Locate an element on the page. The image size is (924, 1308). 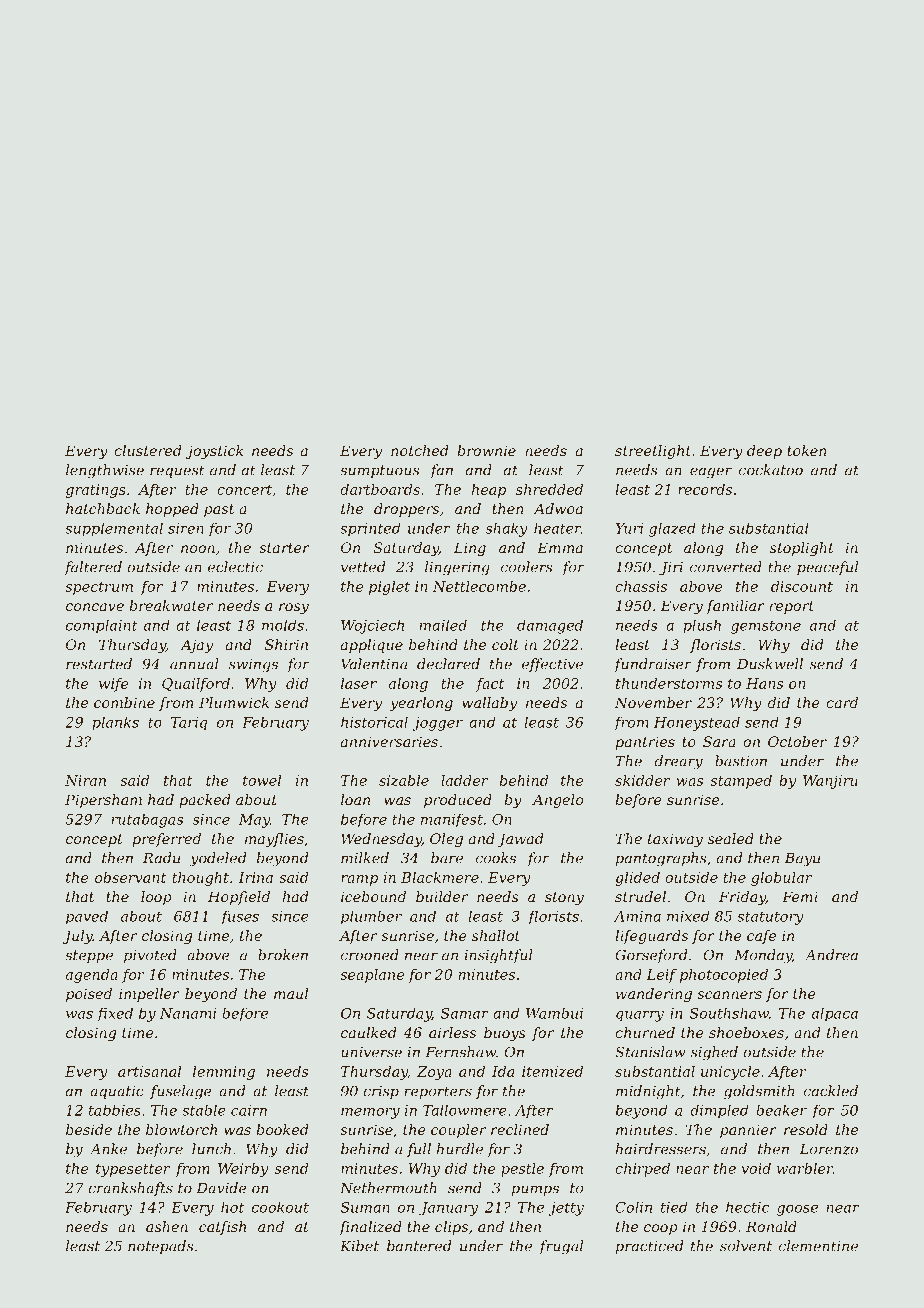
Nettlecombe is located at coordinates (479, 586).
